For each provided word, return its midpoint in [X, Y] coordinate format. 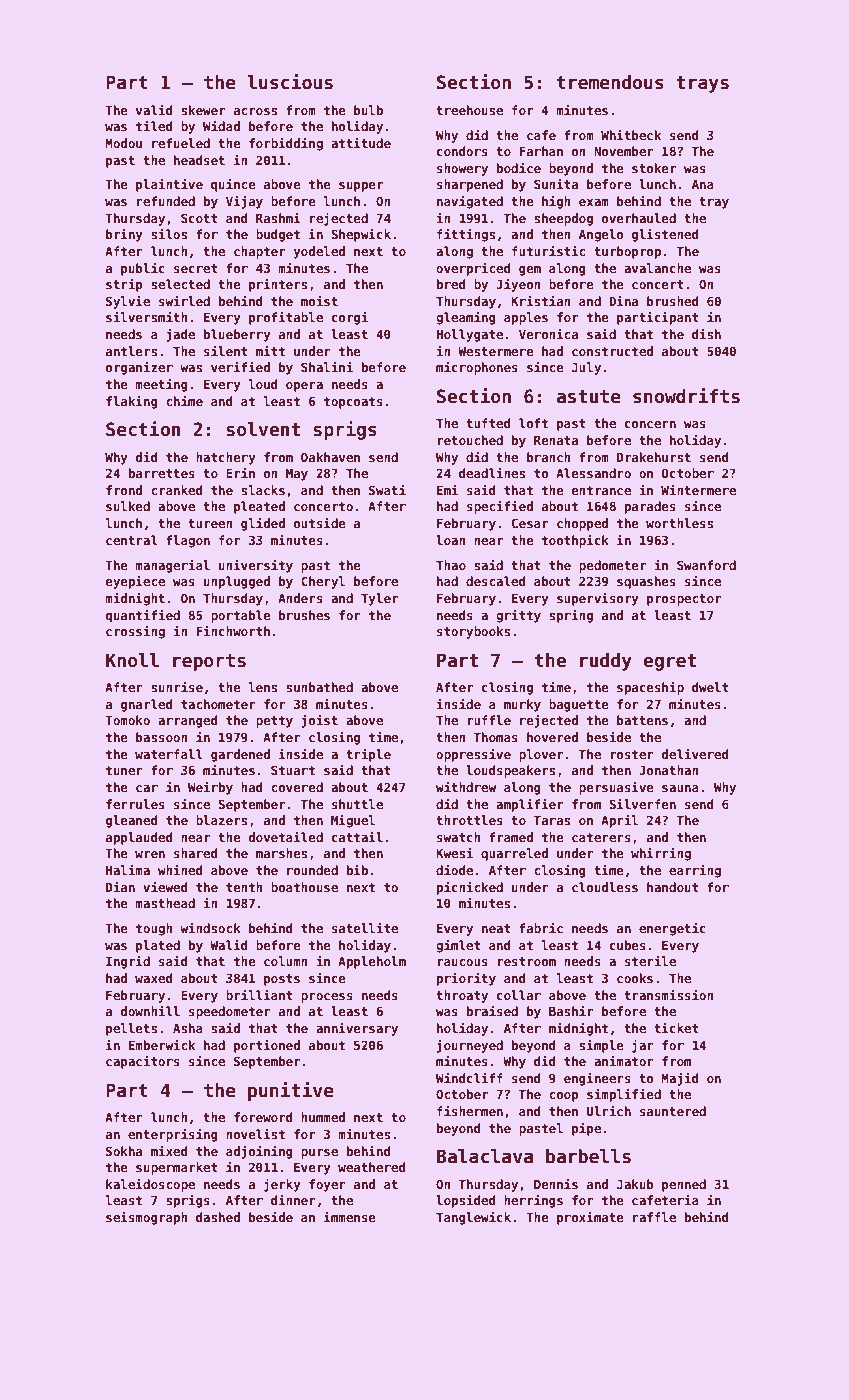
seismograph [146, 1218]
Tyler [379, 599]
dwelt [710, 687]
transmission [668, 995]
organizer [139, 368]
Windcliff [469, 1078]
